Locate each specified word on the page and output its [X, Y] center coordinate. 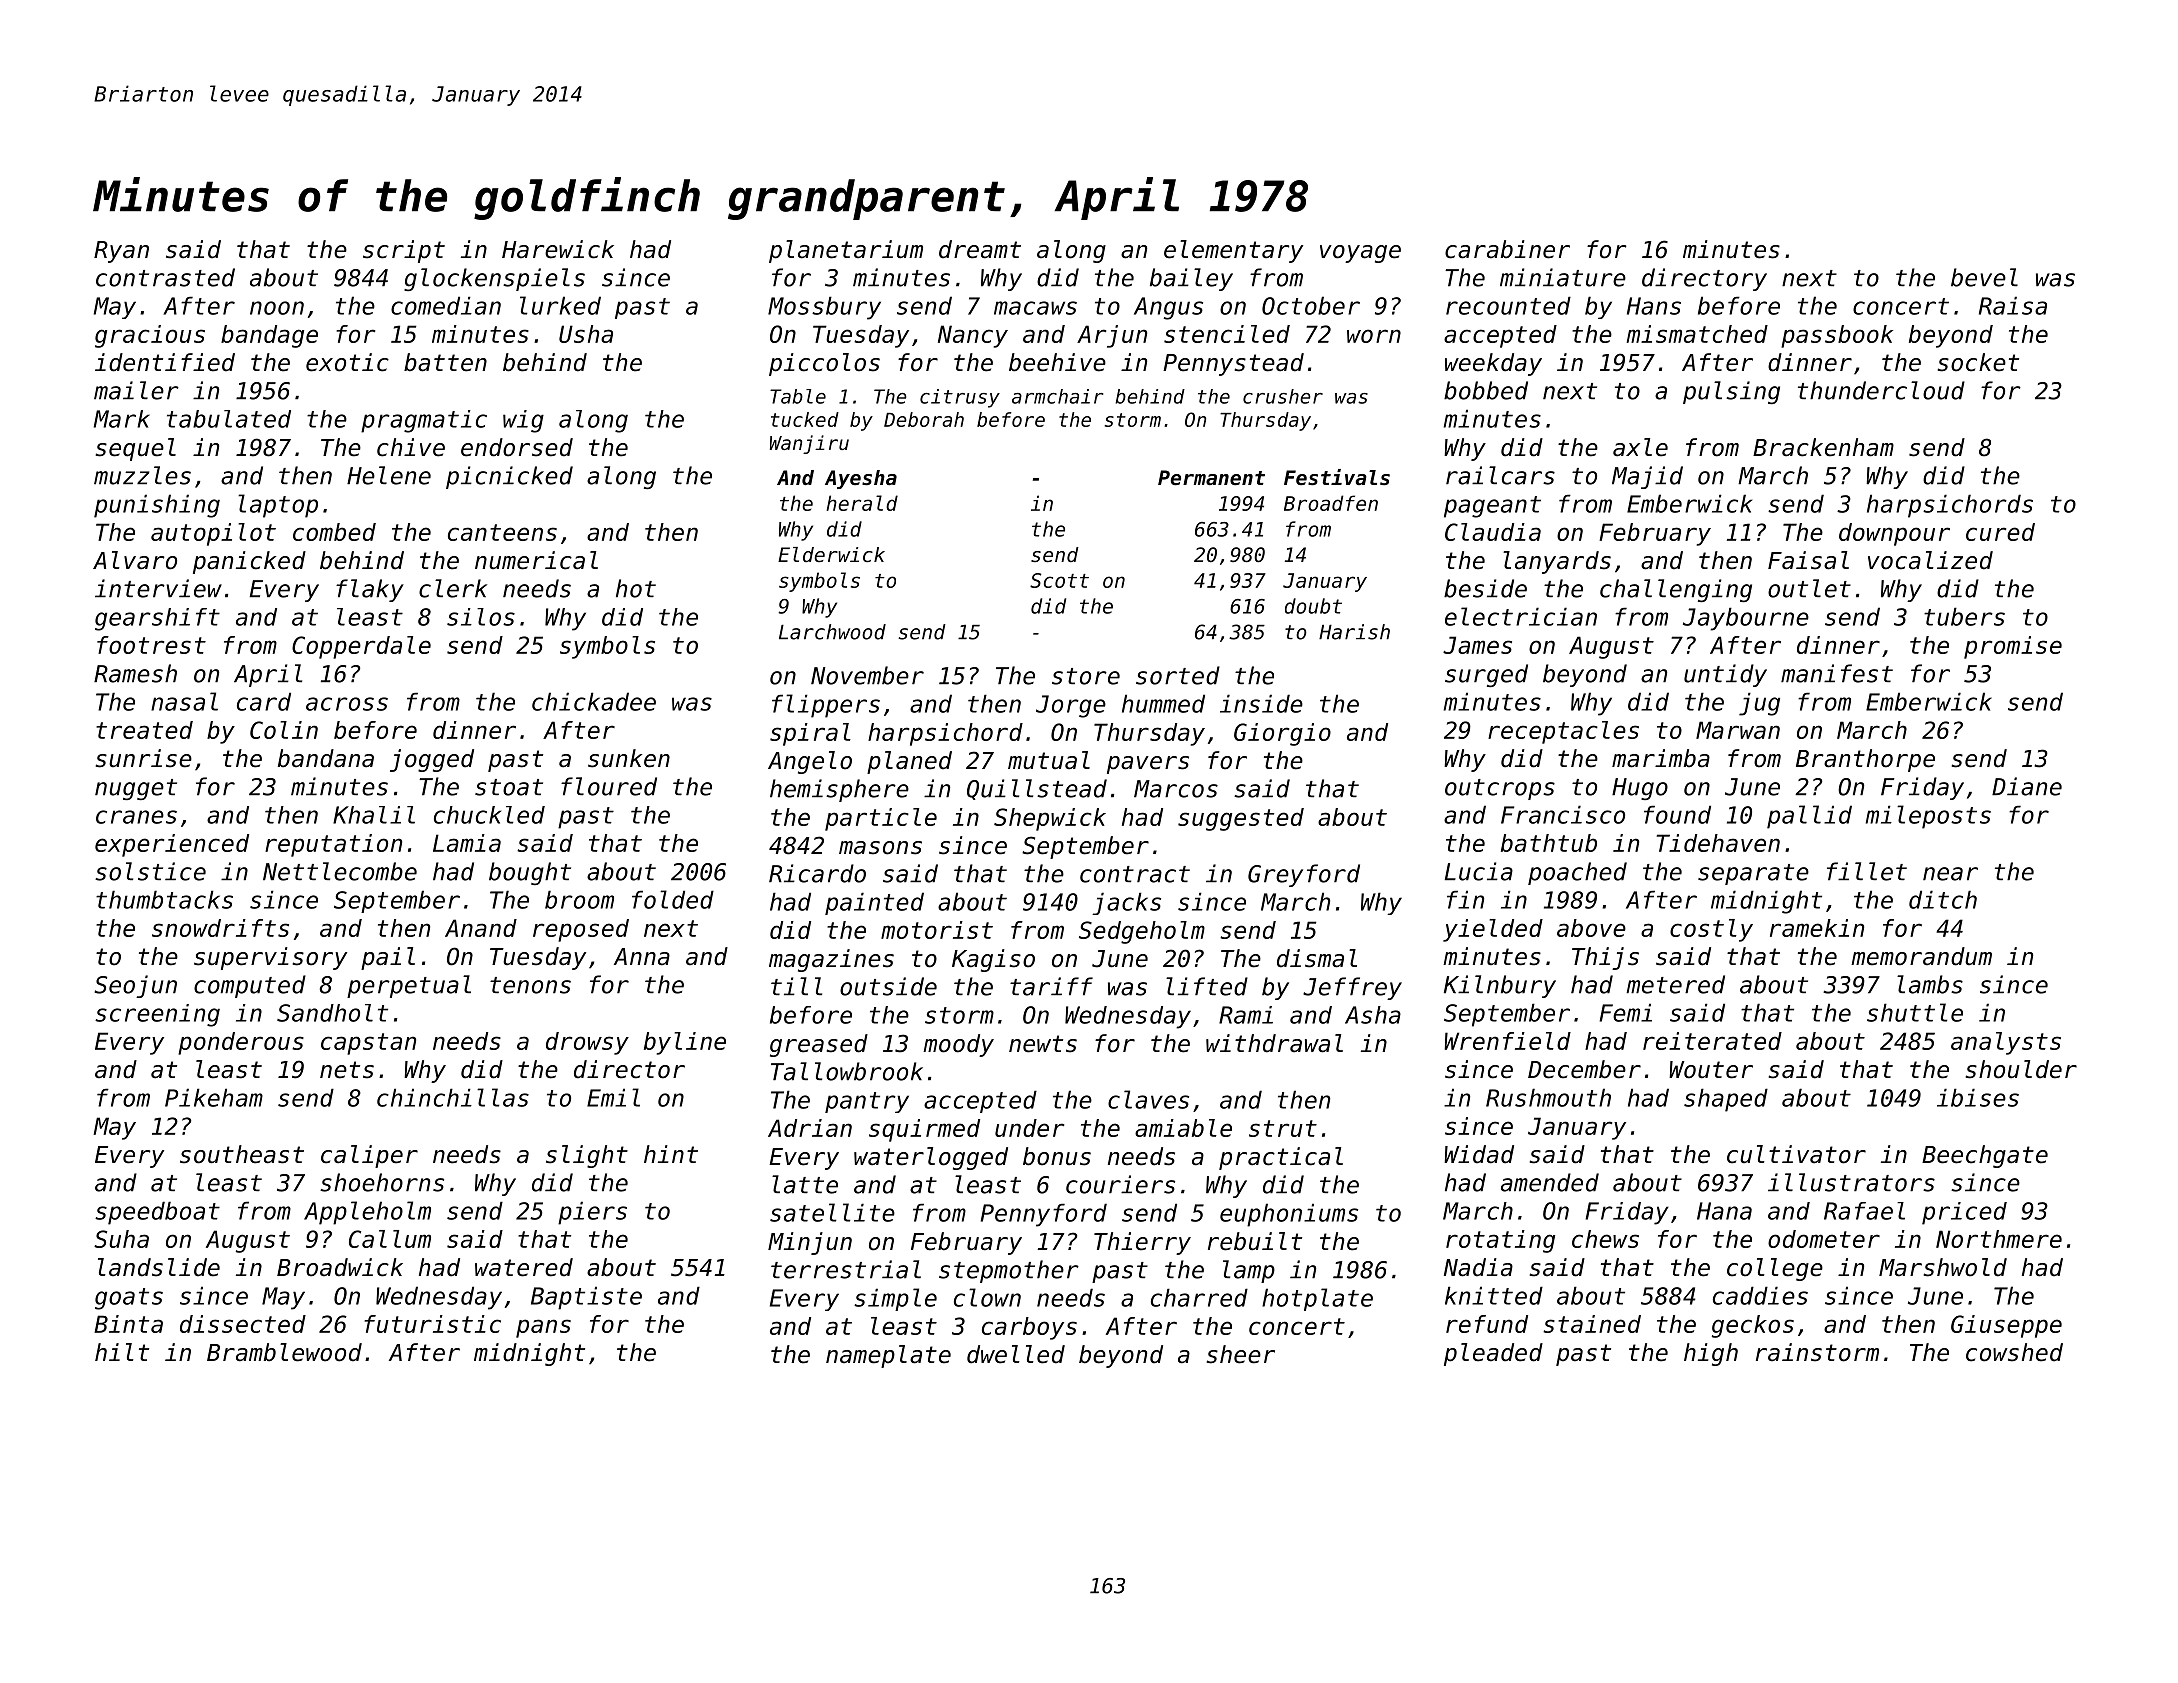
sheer [1241, 1354]
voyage [1360, 254]
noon [277, 308]
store [1086, 676]
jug [1759, 704]
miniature [1563, 277]
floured [609, 786]
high [1711, 1354]
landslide [159, 1267]
